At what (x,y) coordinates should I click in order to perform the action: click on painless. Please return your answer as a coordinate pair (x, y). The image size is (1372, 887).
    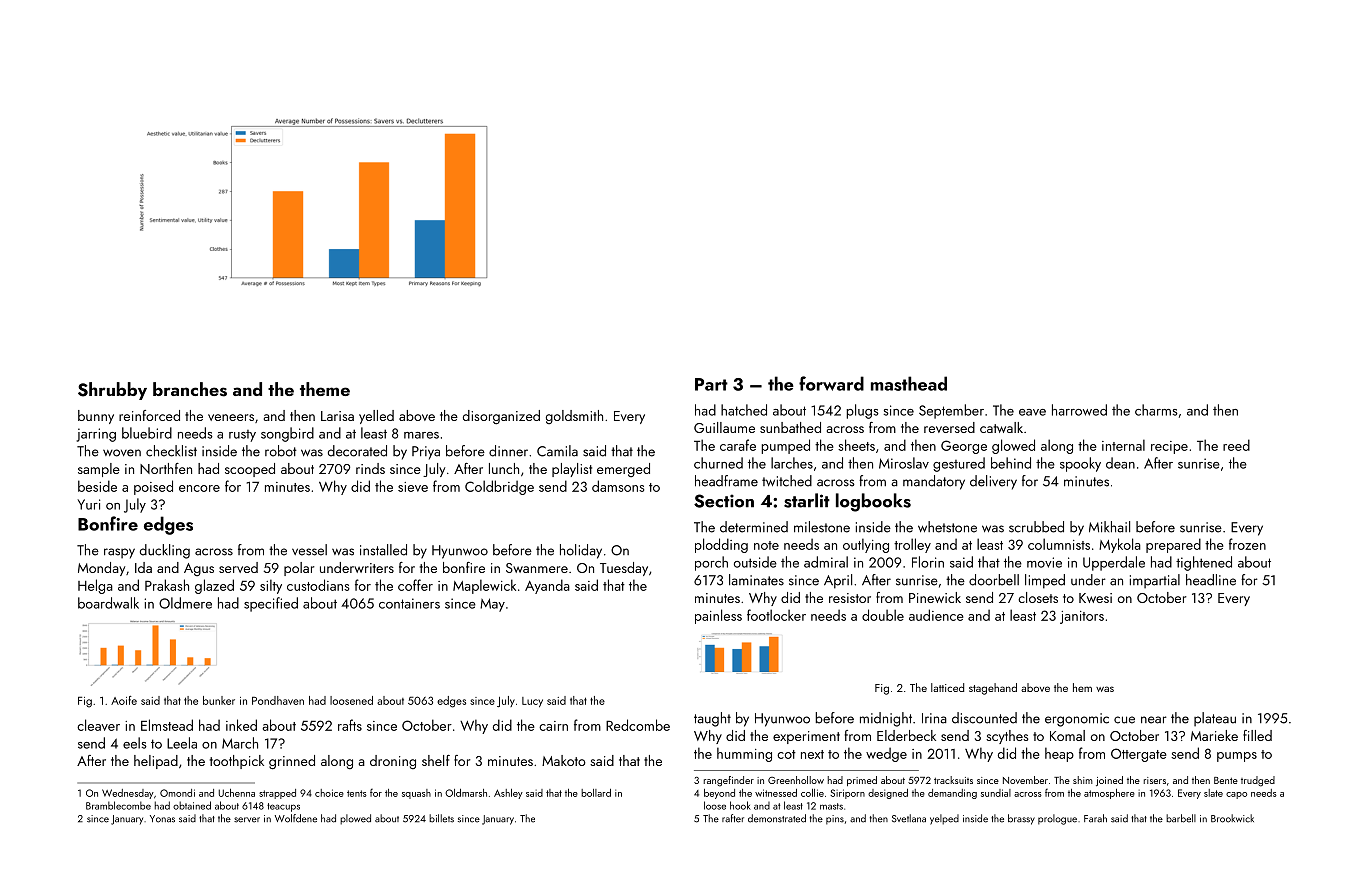
    Looking at the image, I should click on (718, 616).
